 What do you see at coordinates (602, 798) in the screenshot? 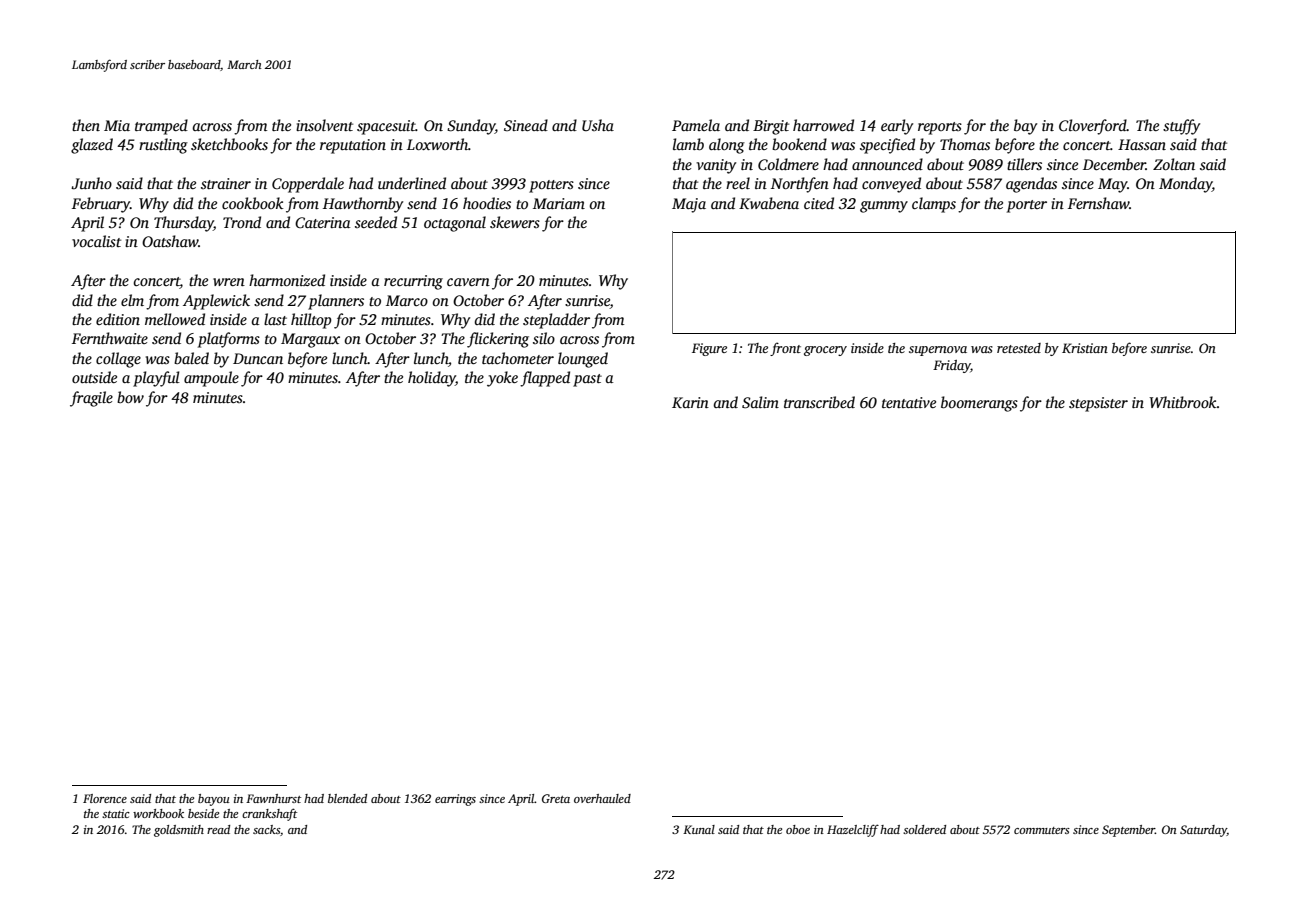
I see `overhauled` at bounding box center [602, 798].
